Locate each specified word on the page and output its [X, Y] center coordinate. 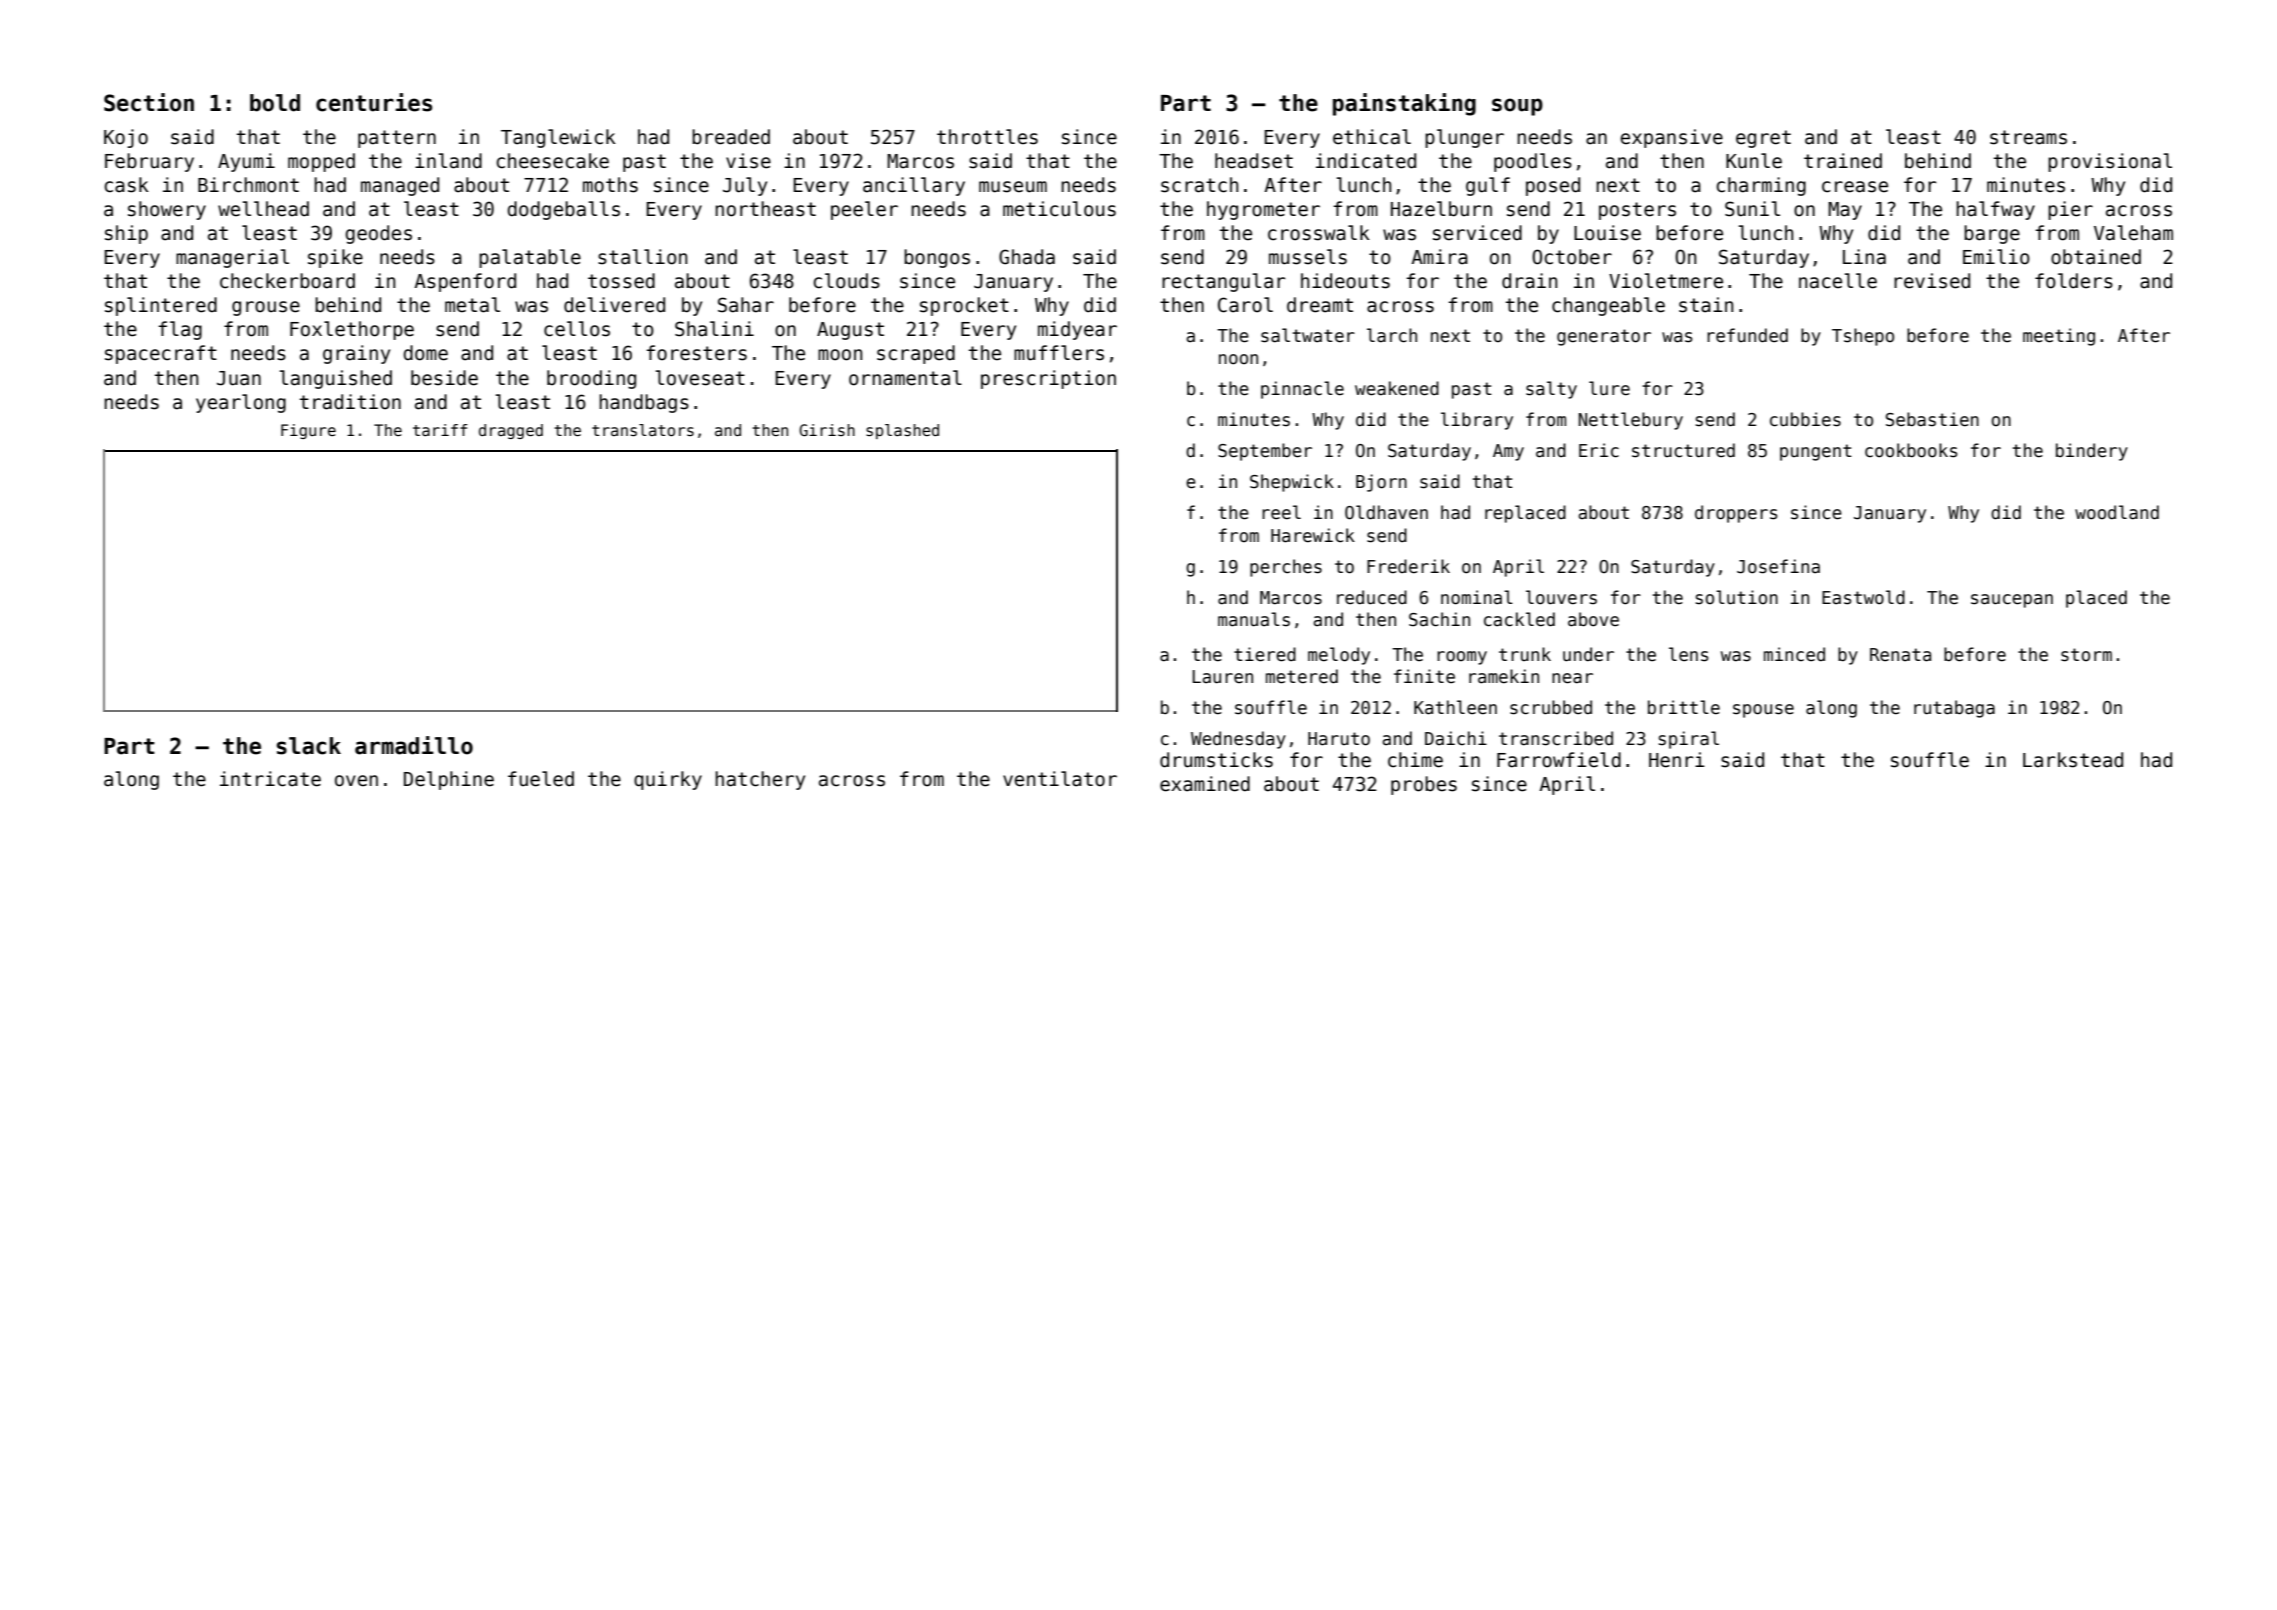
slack [309, 746]
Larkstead [2073, 760]
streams [2028, 137]
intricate [270, 779]
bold [275, 103]
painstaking [1404, 104]
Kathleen [1455, 707]
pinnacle [1302, 390]
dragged [511, 431]
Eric [1599, 450]
